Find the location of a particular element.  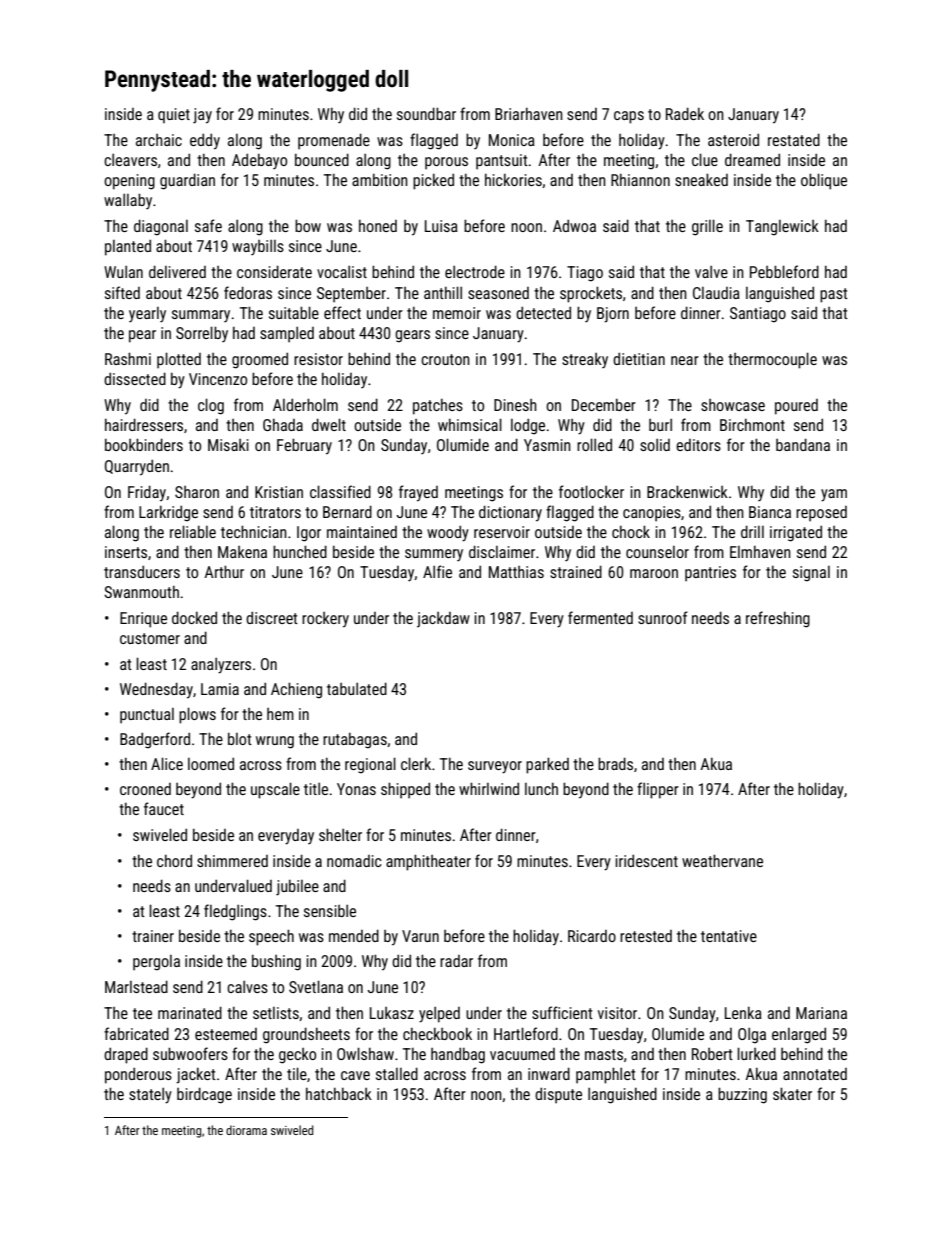

Luisa is located at coordinates (441, 226).
